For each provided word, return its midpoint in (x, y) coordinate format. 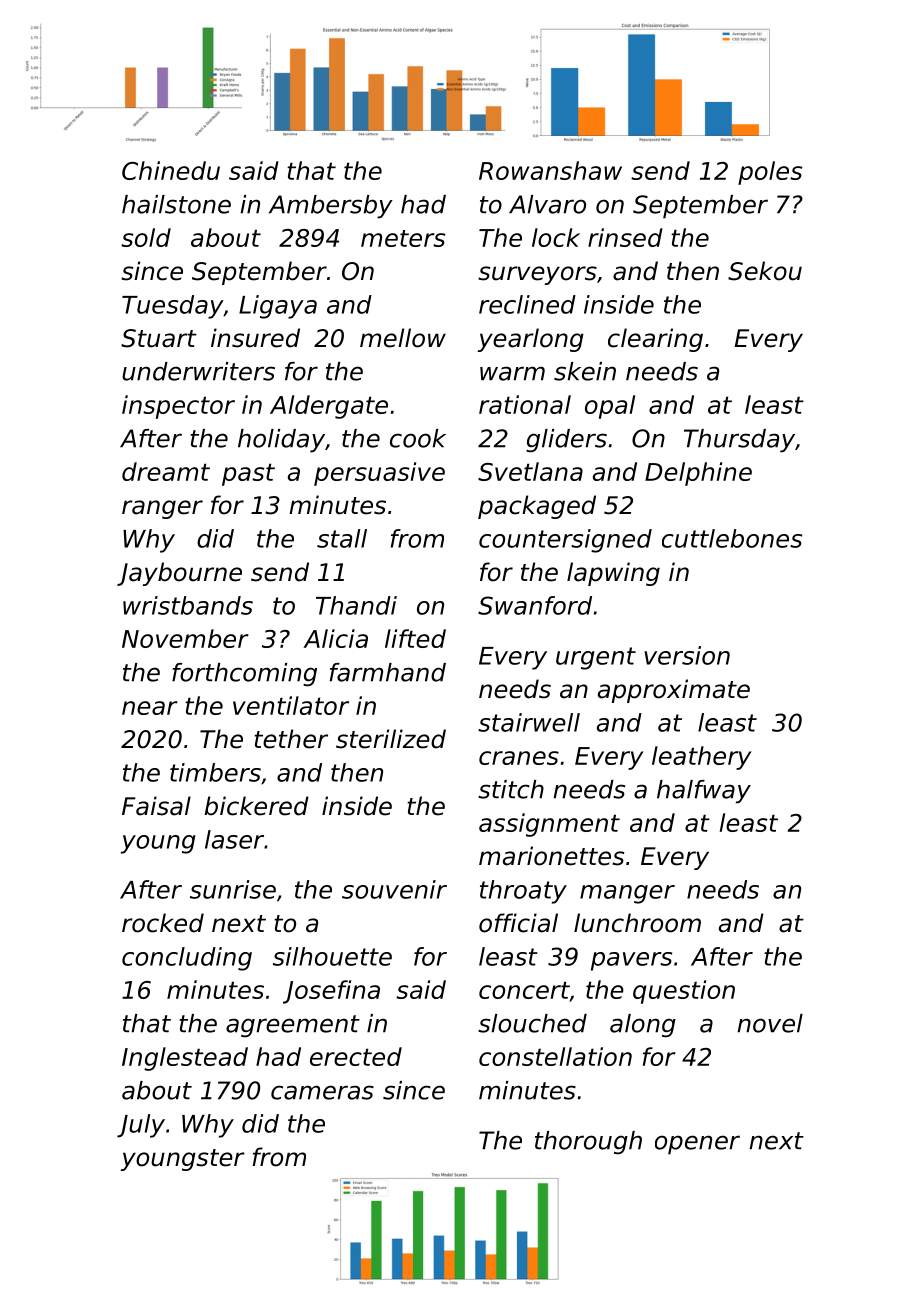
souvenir (394, 889)
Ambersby (331, 207)
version (687, 655)
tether (291, 739)
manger (627, 894)
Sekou (765, 271)
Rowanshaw (550, 170)
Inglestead (185, 1059)
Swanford (535, 605)
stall (342, 538)
